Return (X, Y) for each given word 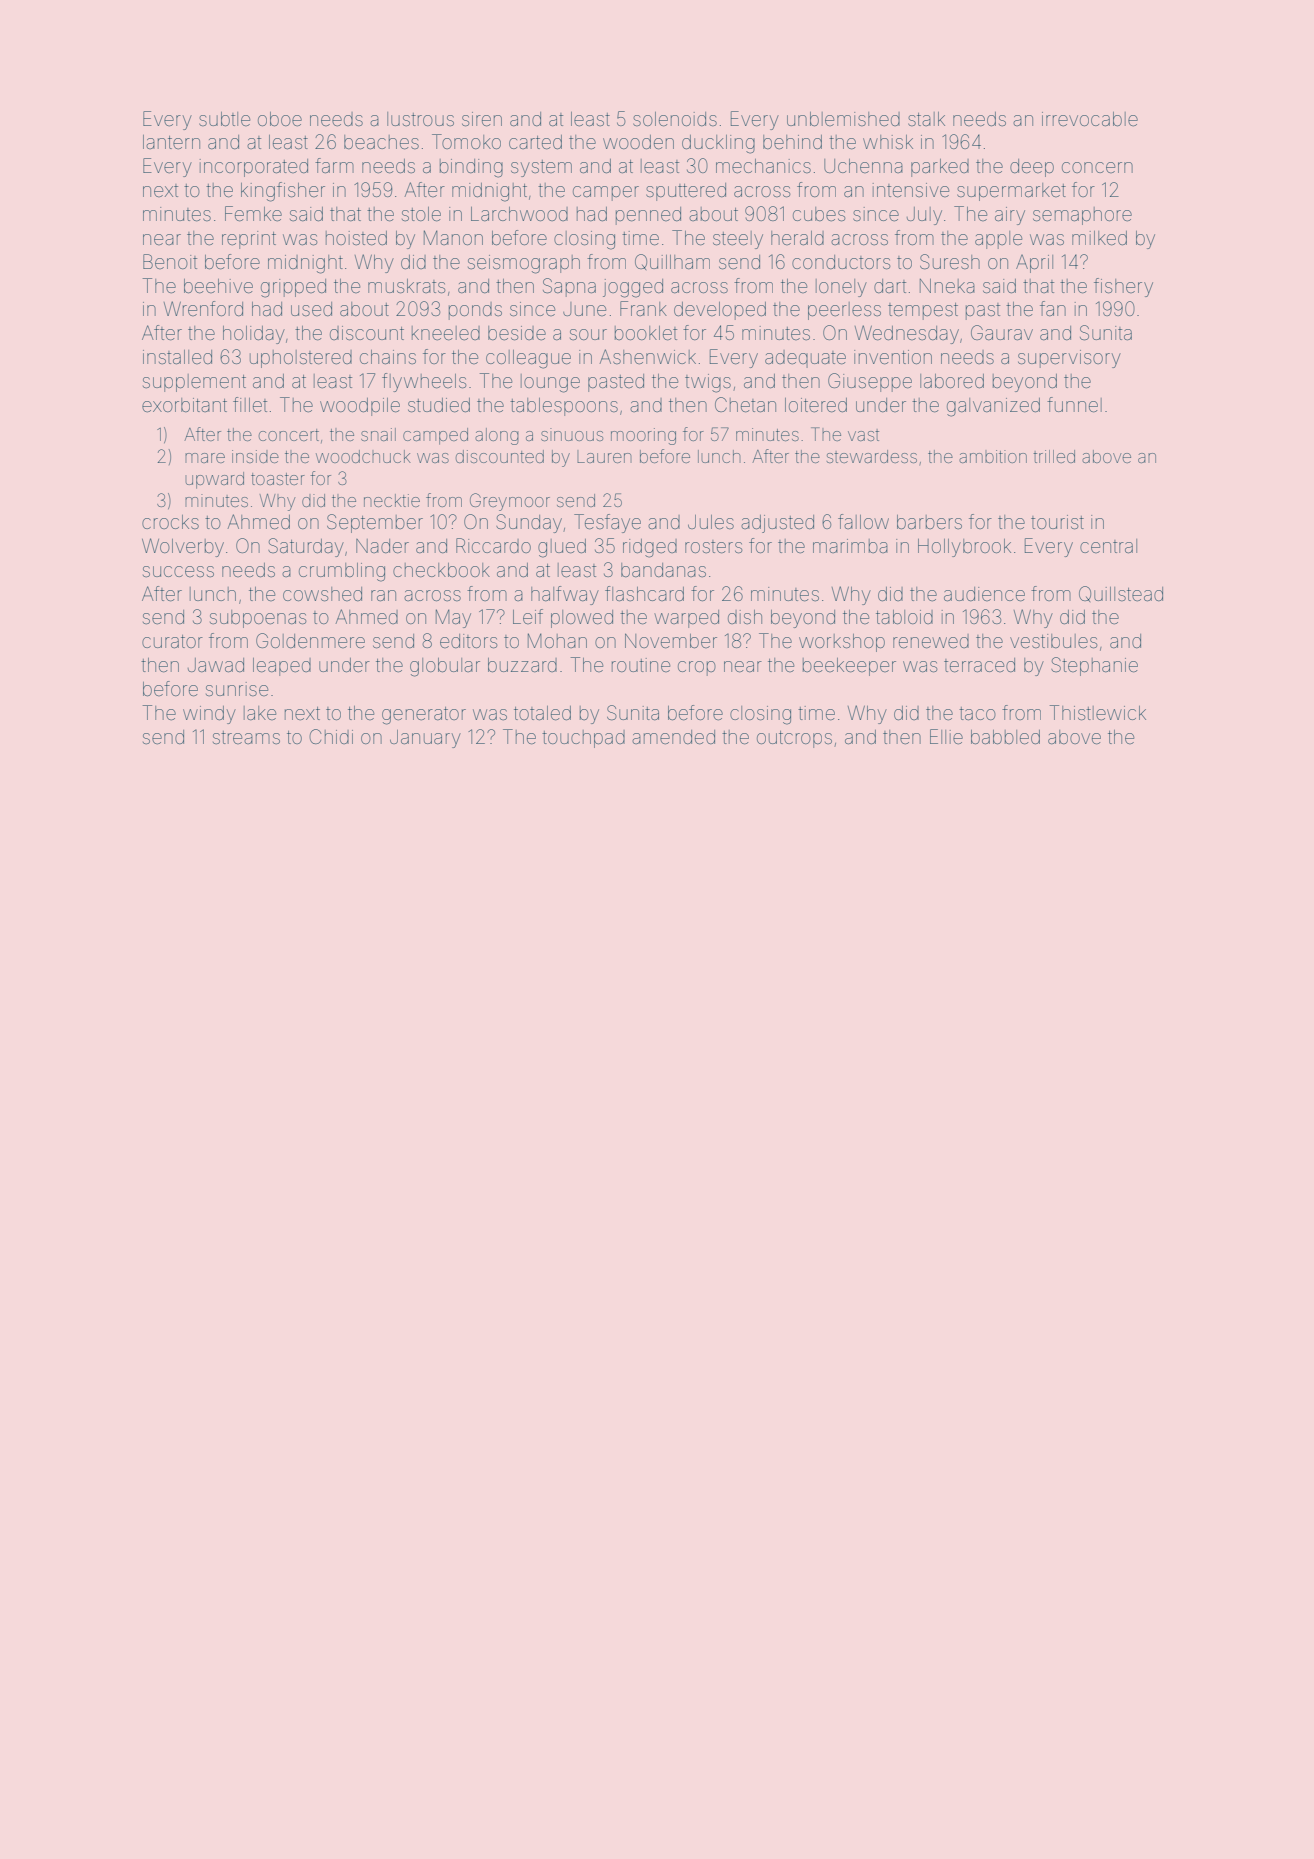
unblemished (843, 119)
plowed (582, 619)
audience (984, 594)
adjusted (777, 524)
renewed (931, 641)
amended (673, 737)
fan (1053, 308)
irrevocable (1090, 119)
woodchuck (363, 456)
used (311, 309)
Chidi (331, 736)
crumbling (342, 572)
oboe (280, 119)
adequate (805, 359)
